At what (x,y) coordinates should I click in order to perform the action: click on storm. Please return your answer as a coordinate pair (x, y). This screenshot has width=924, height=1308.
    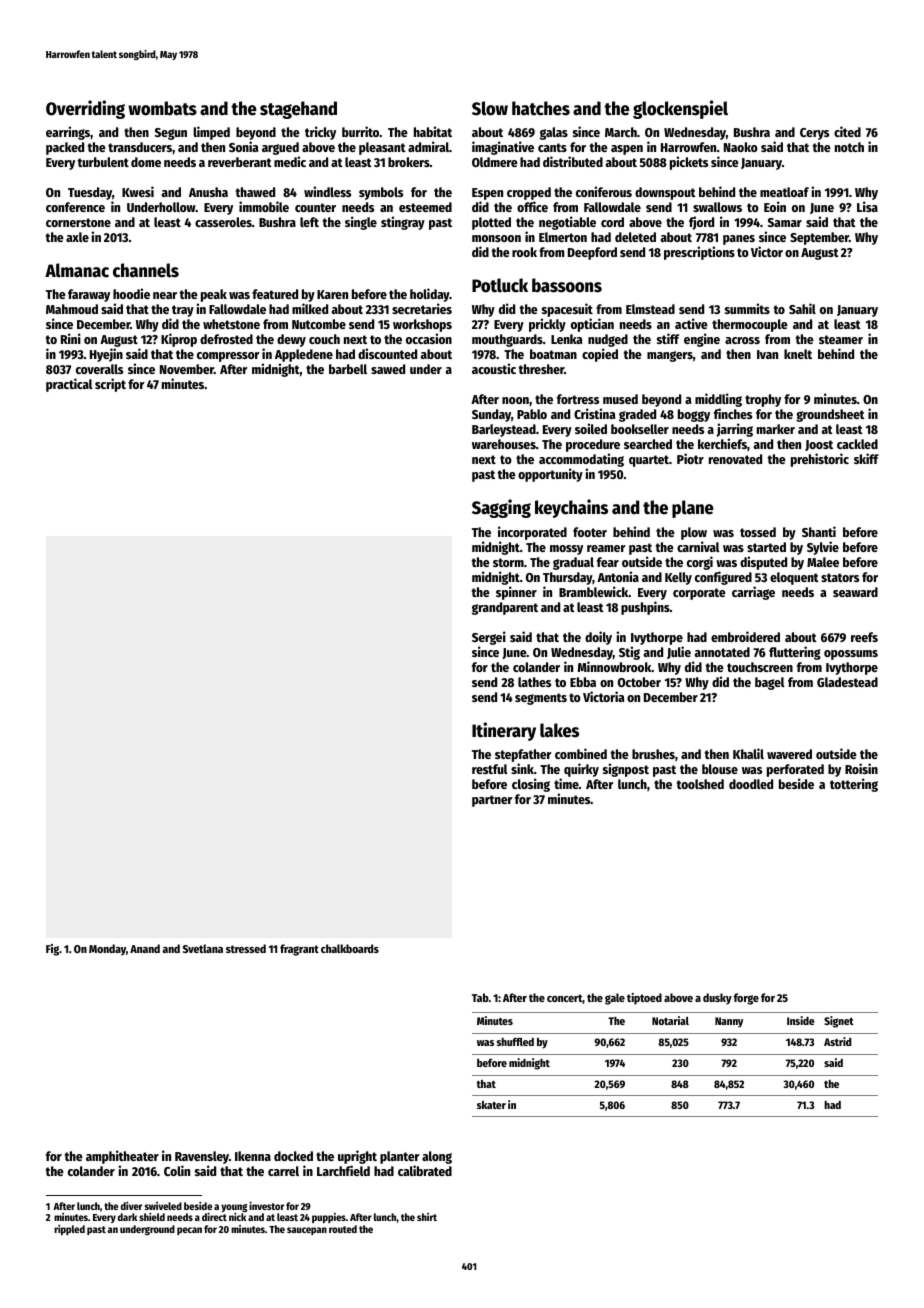
    Looking at the image, I should click on (508, 562).
